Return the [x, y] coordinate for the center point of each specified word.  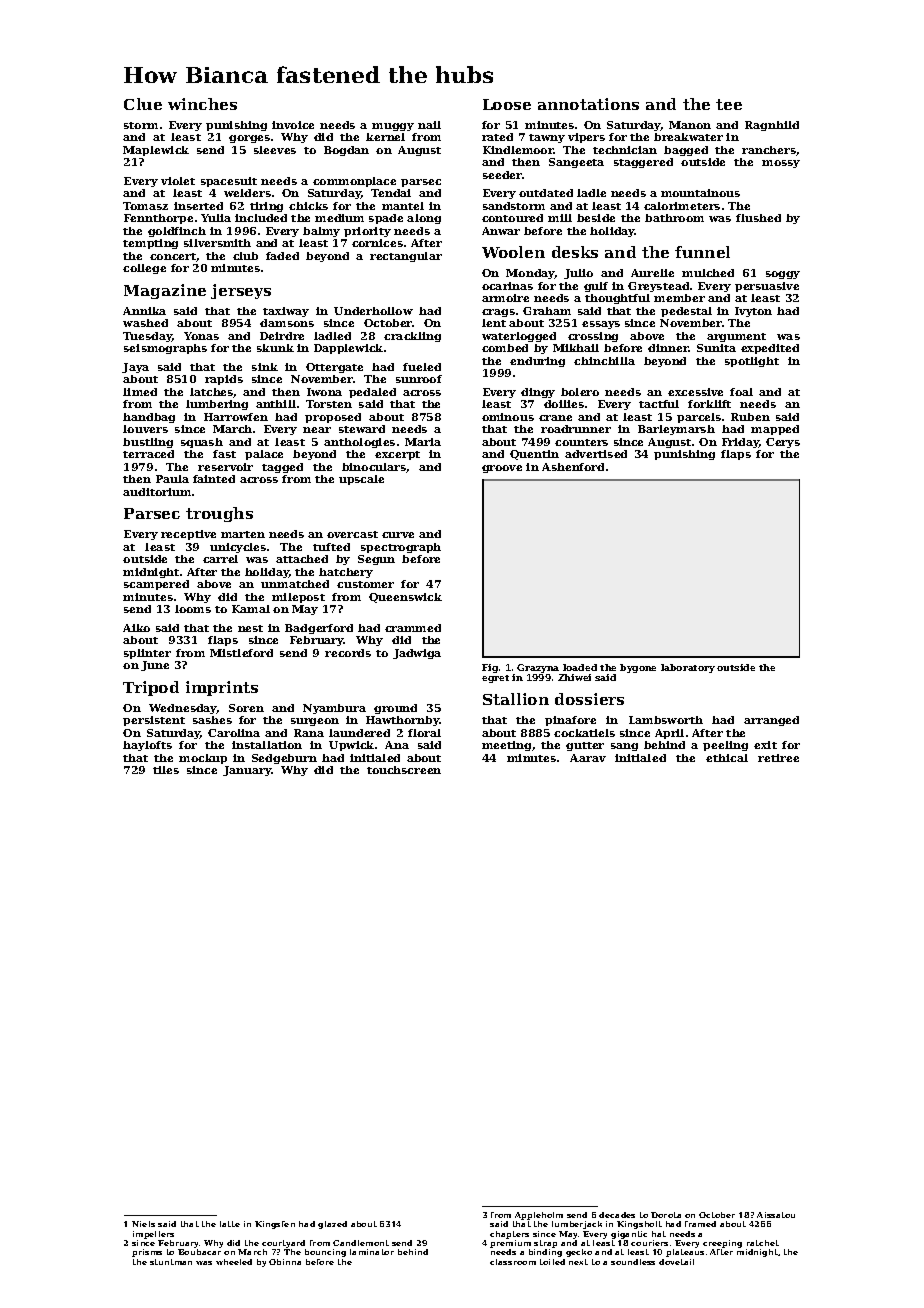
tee [729, 104]
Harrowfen [236, 417]
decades [617, 1215]
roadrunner [576, 429]
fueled [422, 367]
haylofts [147, 746]
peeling [725, 746]
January [247, 771]
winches [202, 104]
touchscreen [404, 770]
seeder [502, 175]
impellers [153, 1235]
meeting [506, 746]
